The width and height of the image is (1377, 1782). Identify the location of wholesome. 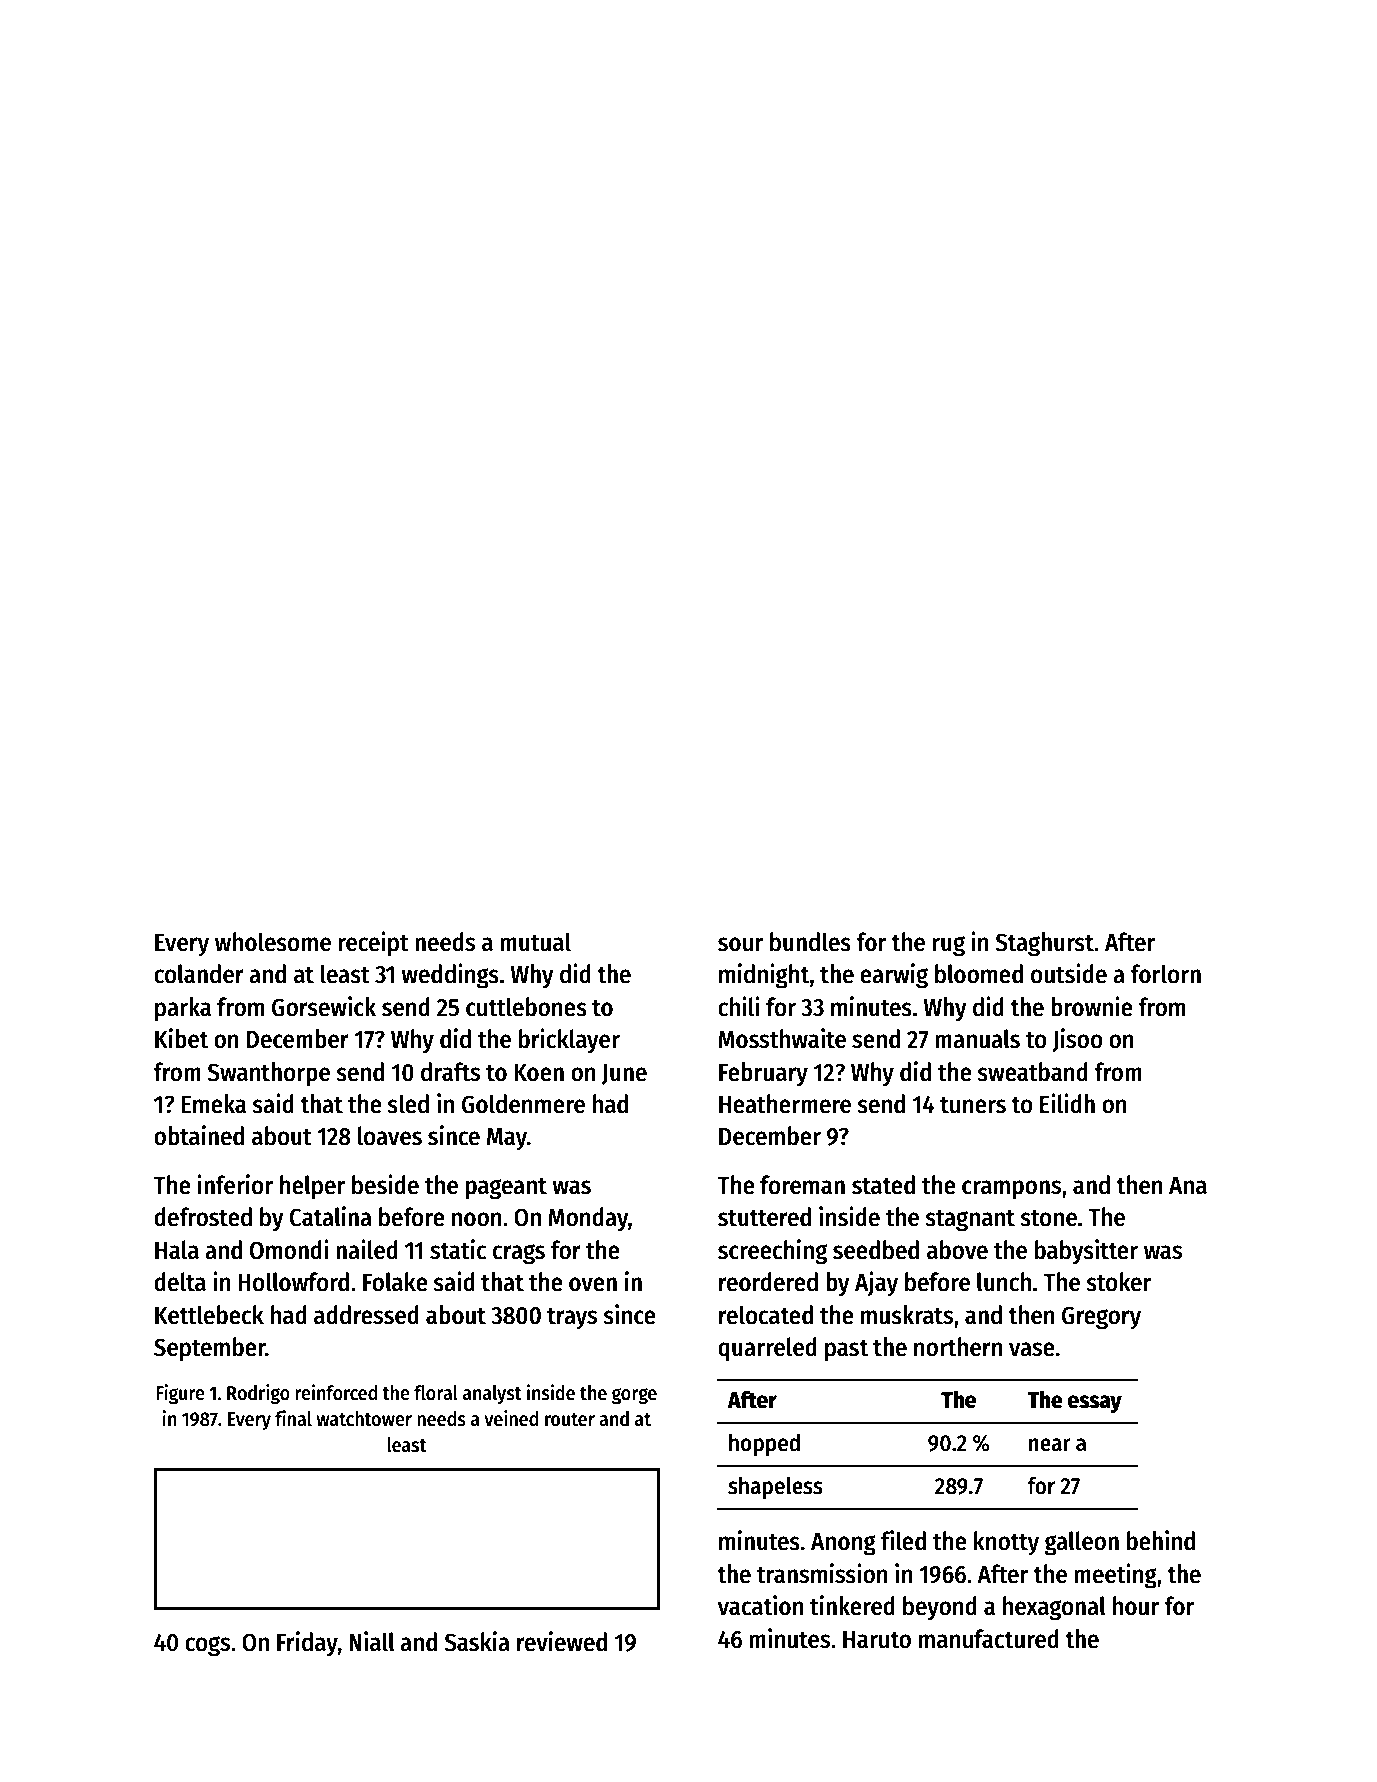
(273, 942).
